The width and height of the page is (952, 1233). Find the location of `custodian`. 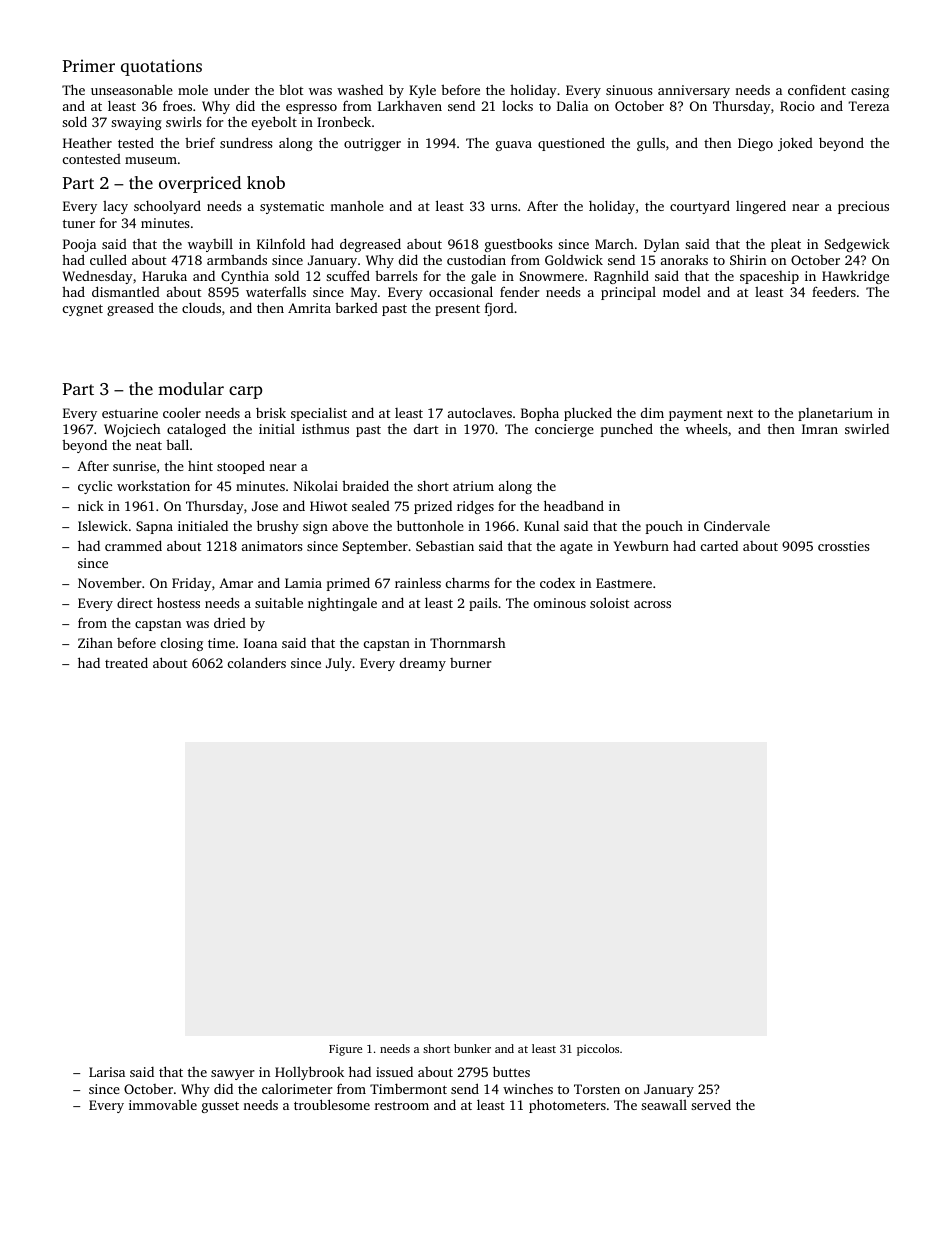

custodian is located at coordinates (476, 260).
